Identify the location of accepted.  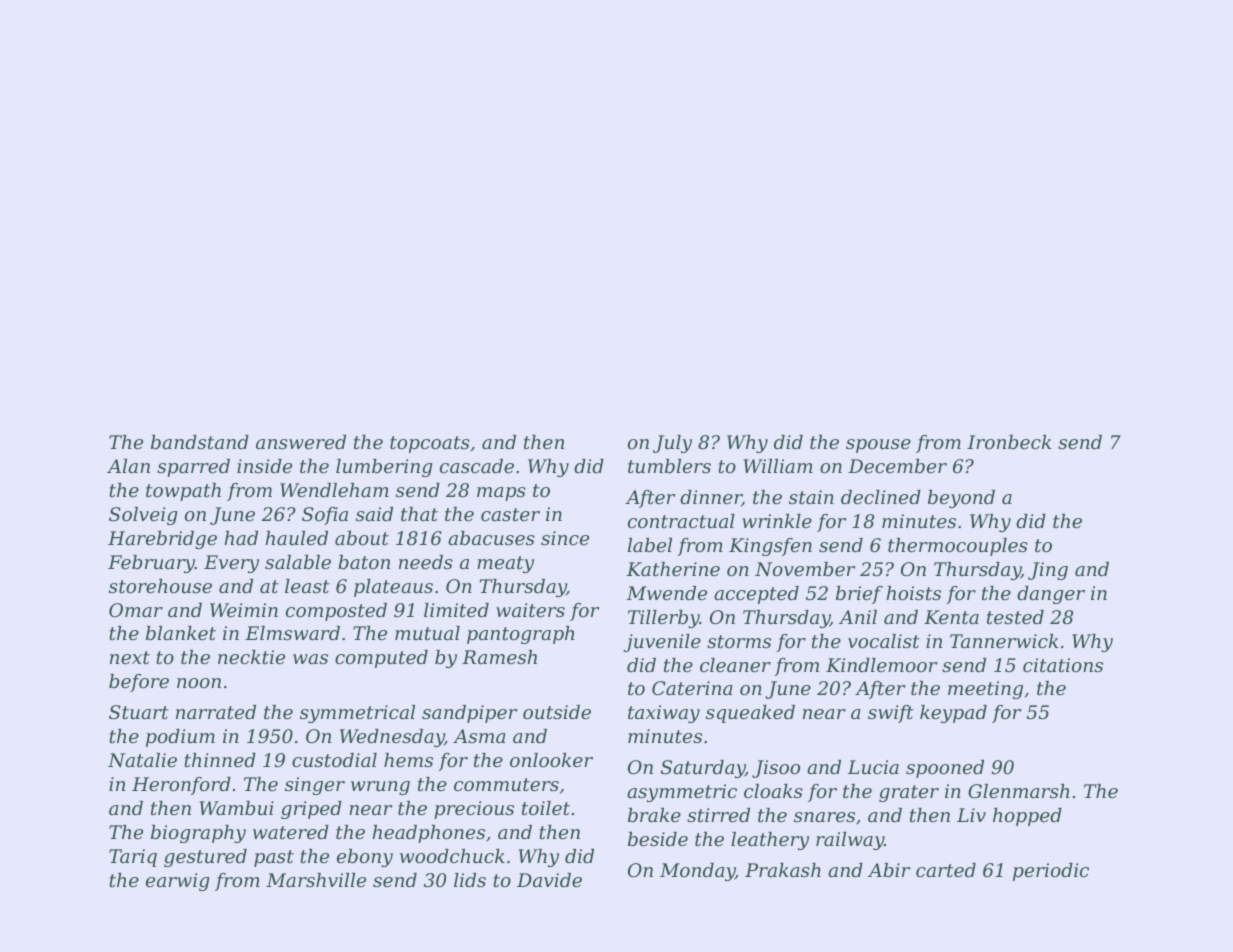
(756, 595).
